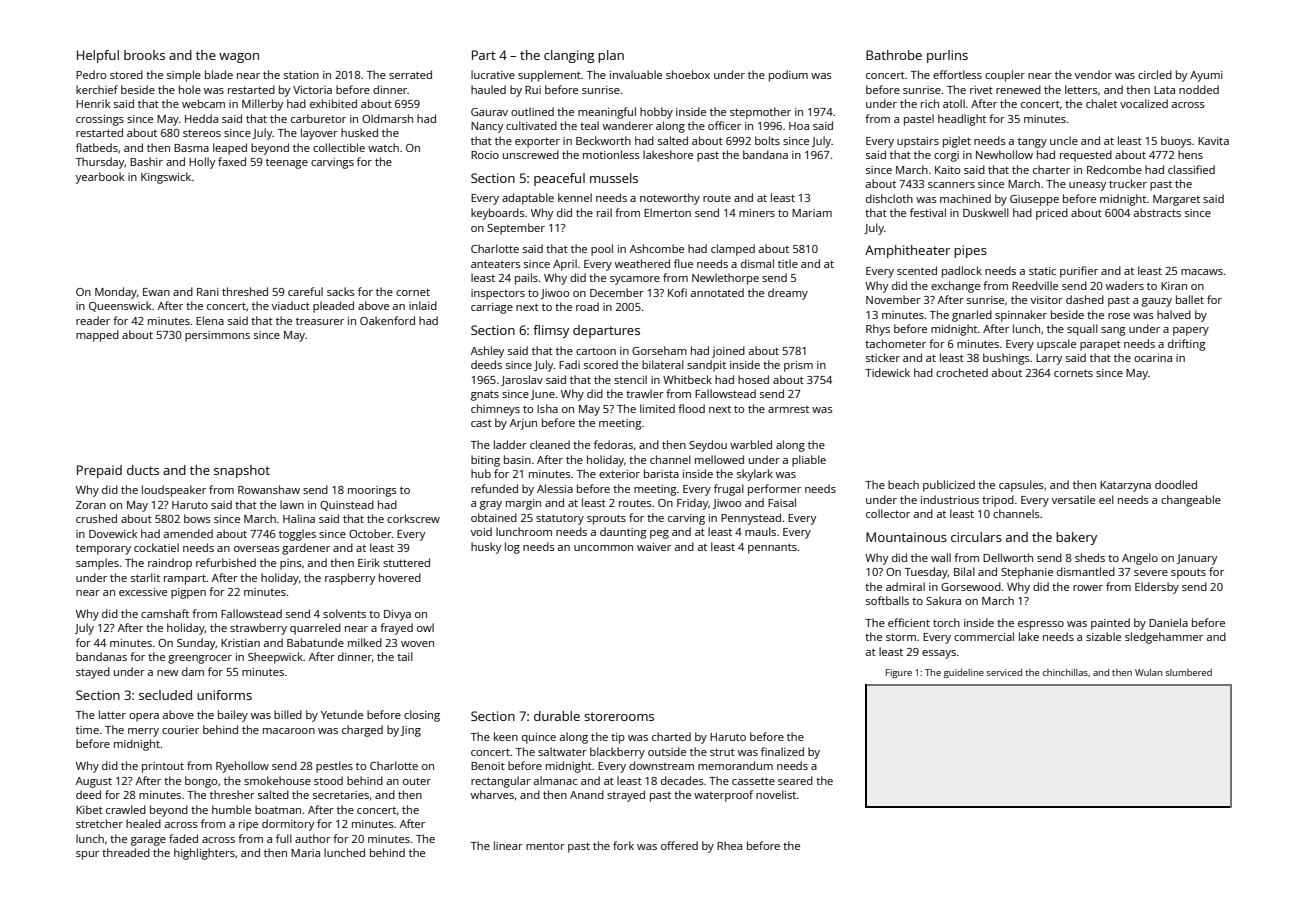  Describe the element at coordinates (262, 105) in the image. I see `Millerby` at that location.
